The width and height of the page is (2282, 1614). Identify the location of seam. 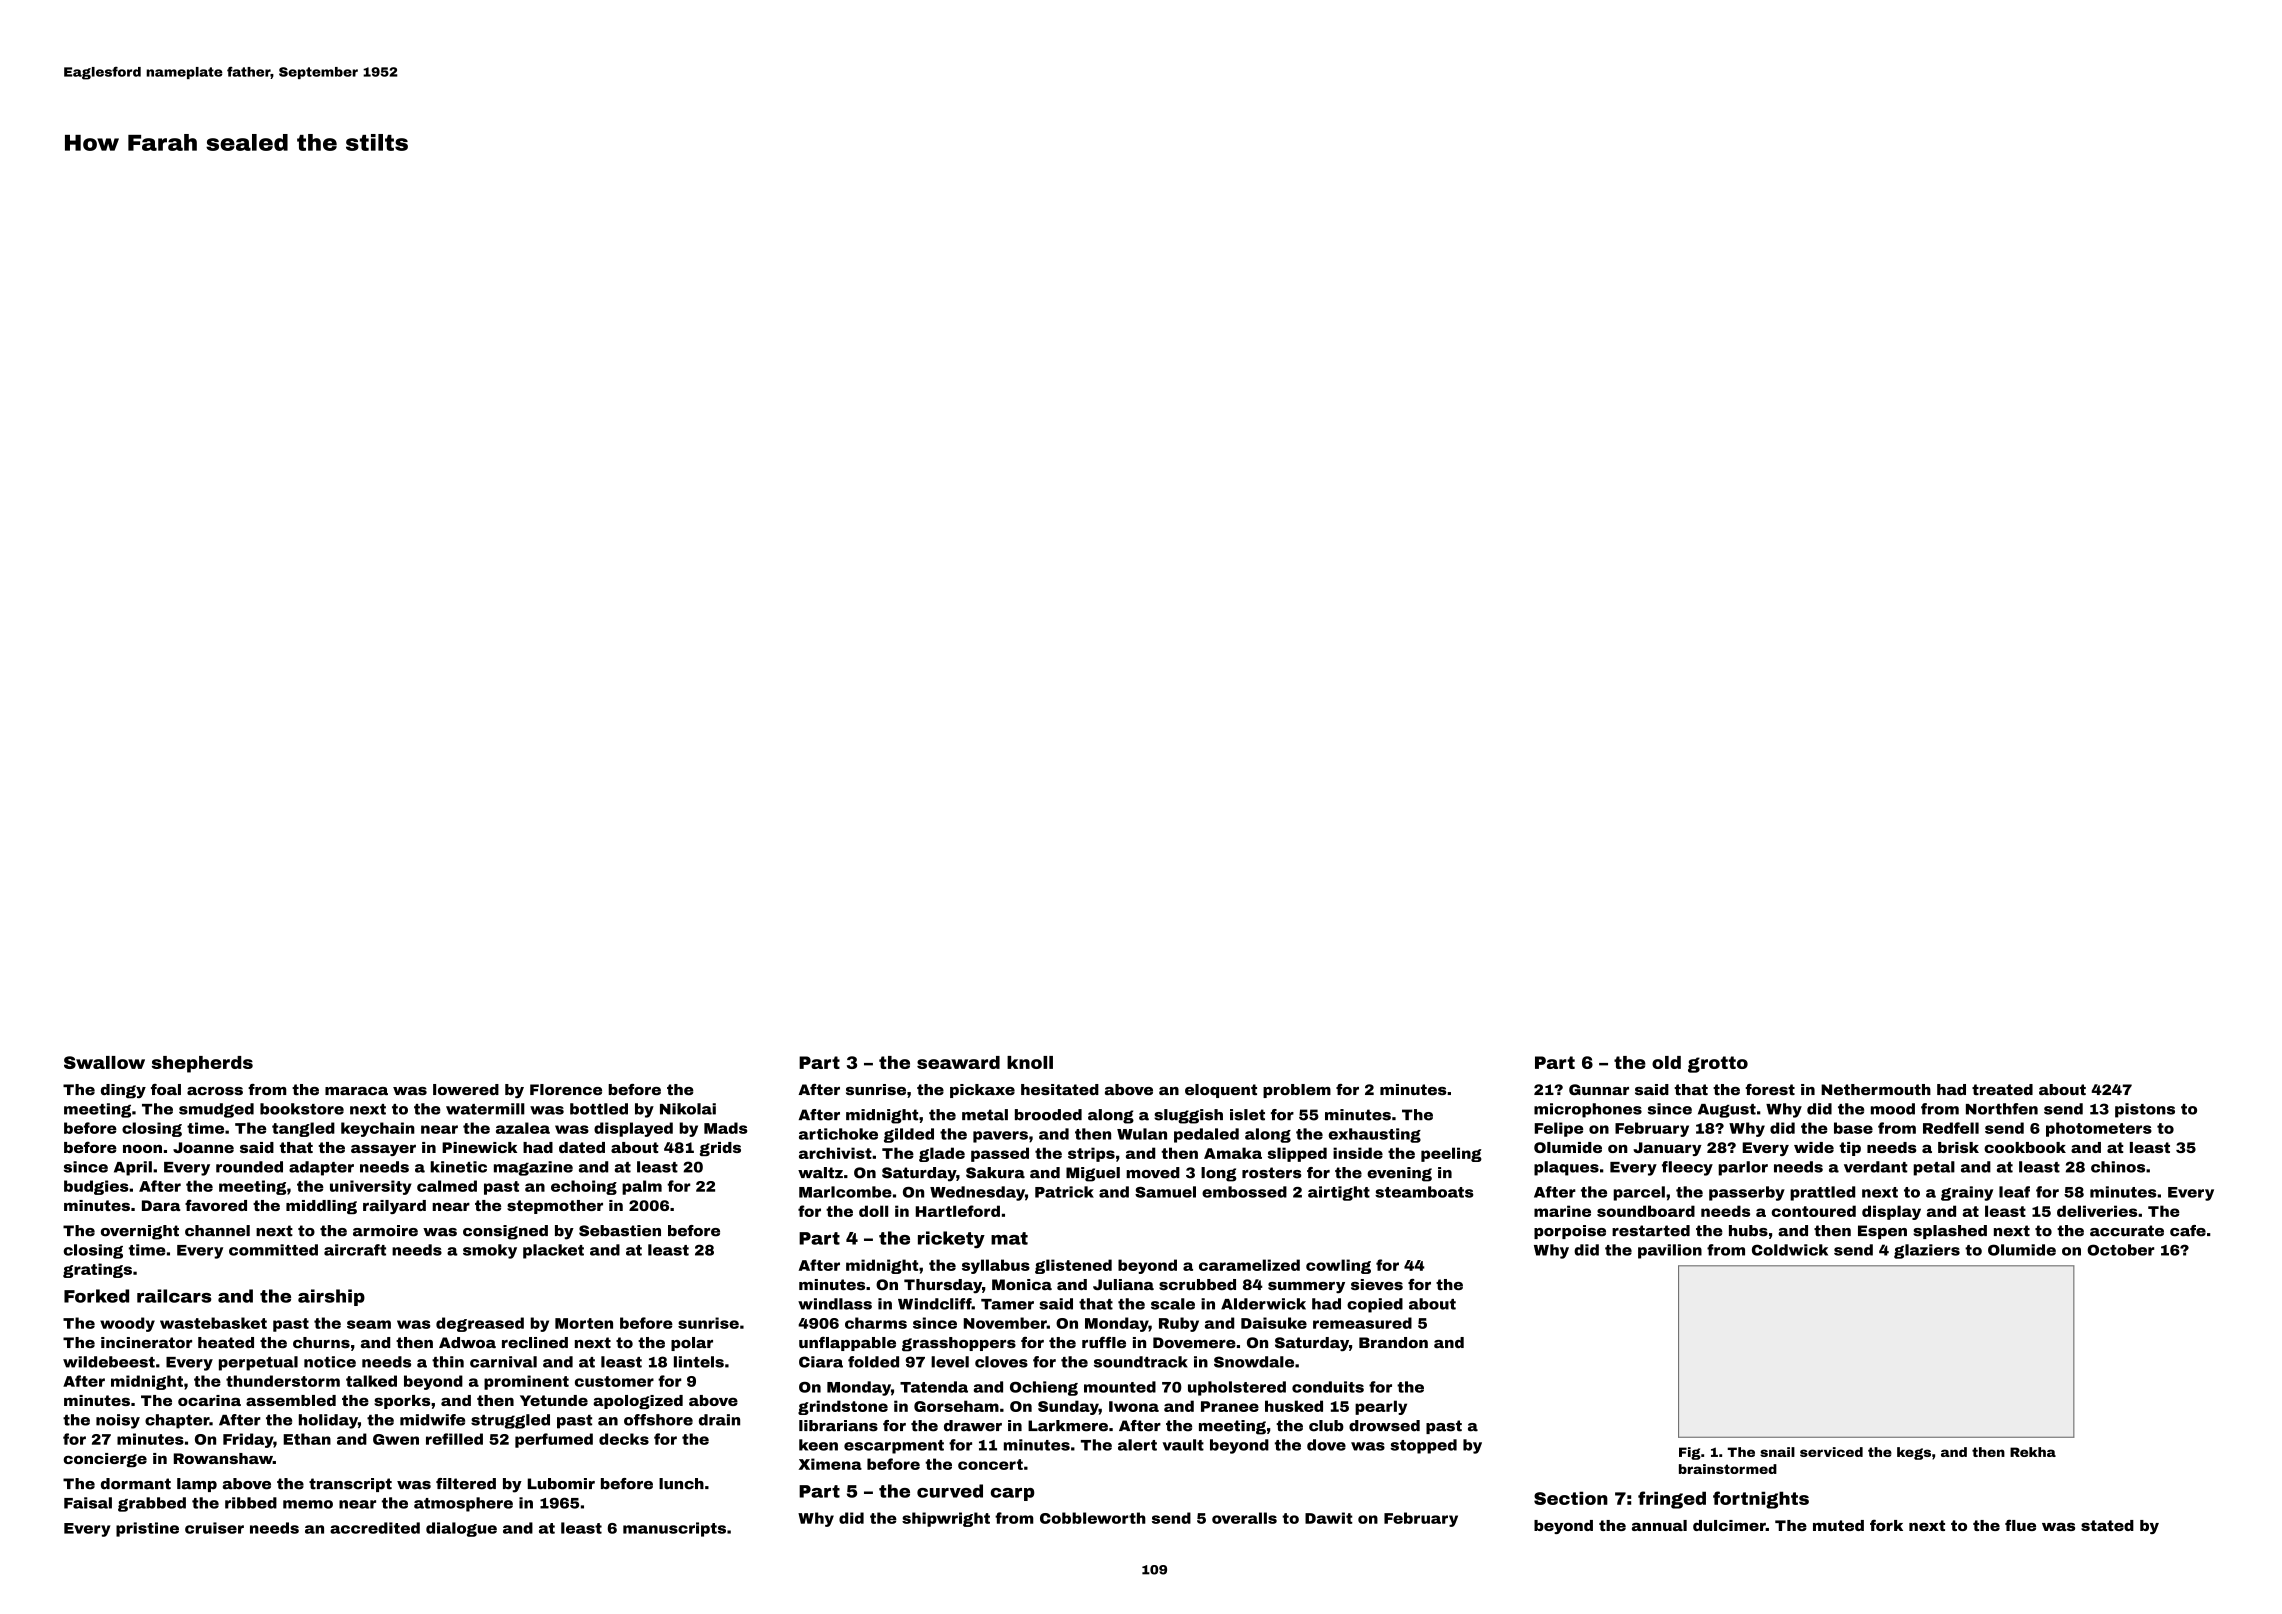
(369, 1324).
